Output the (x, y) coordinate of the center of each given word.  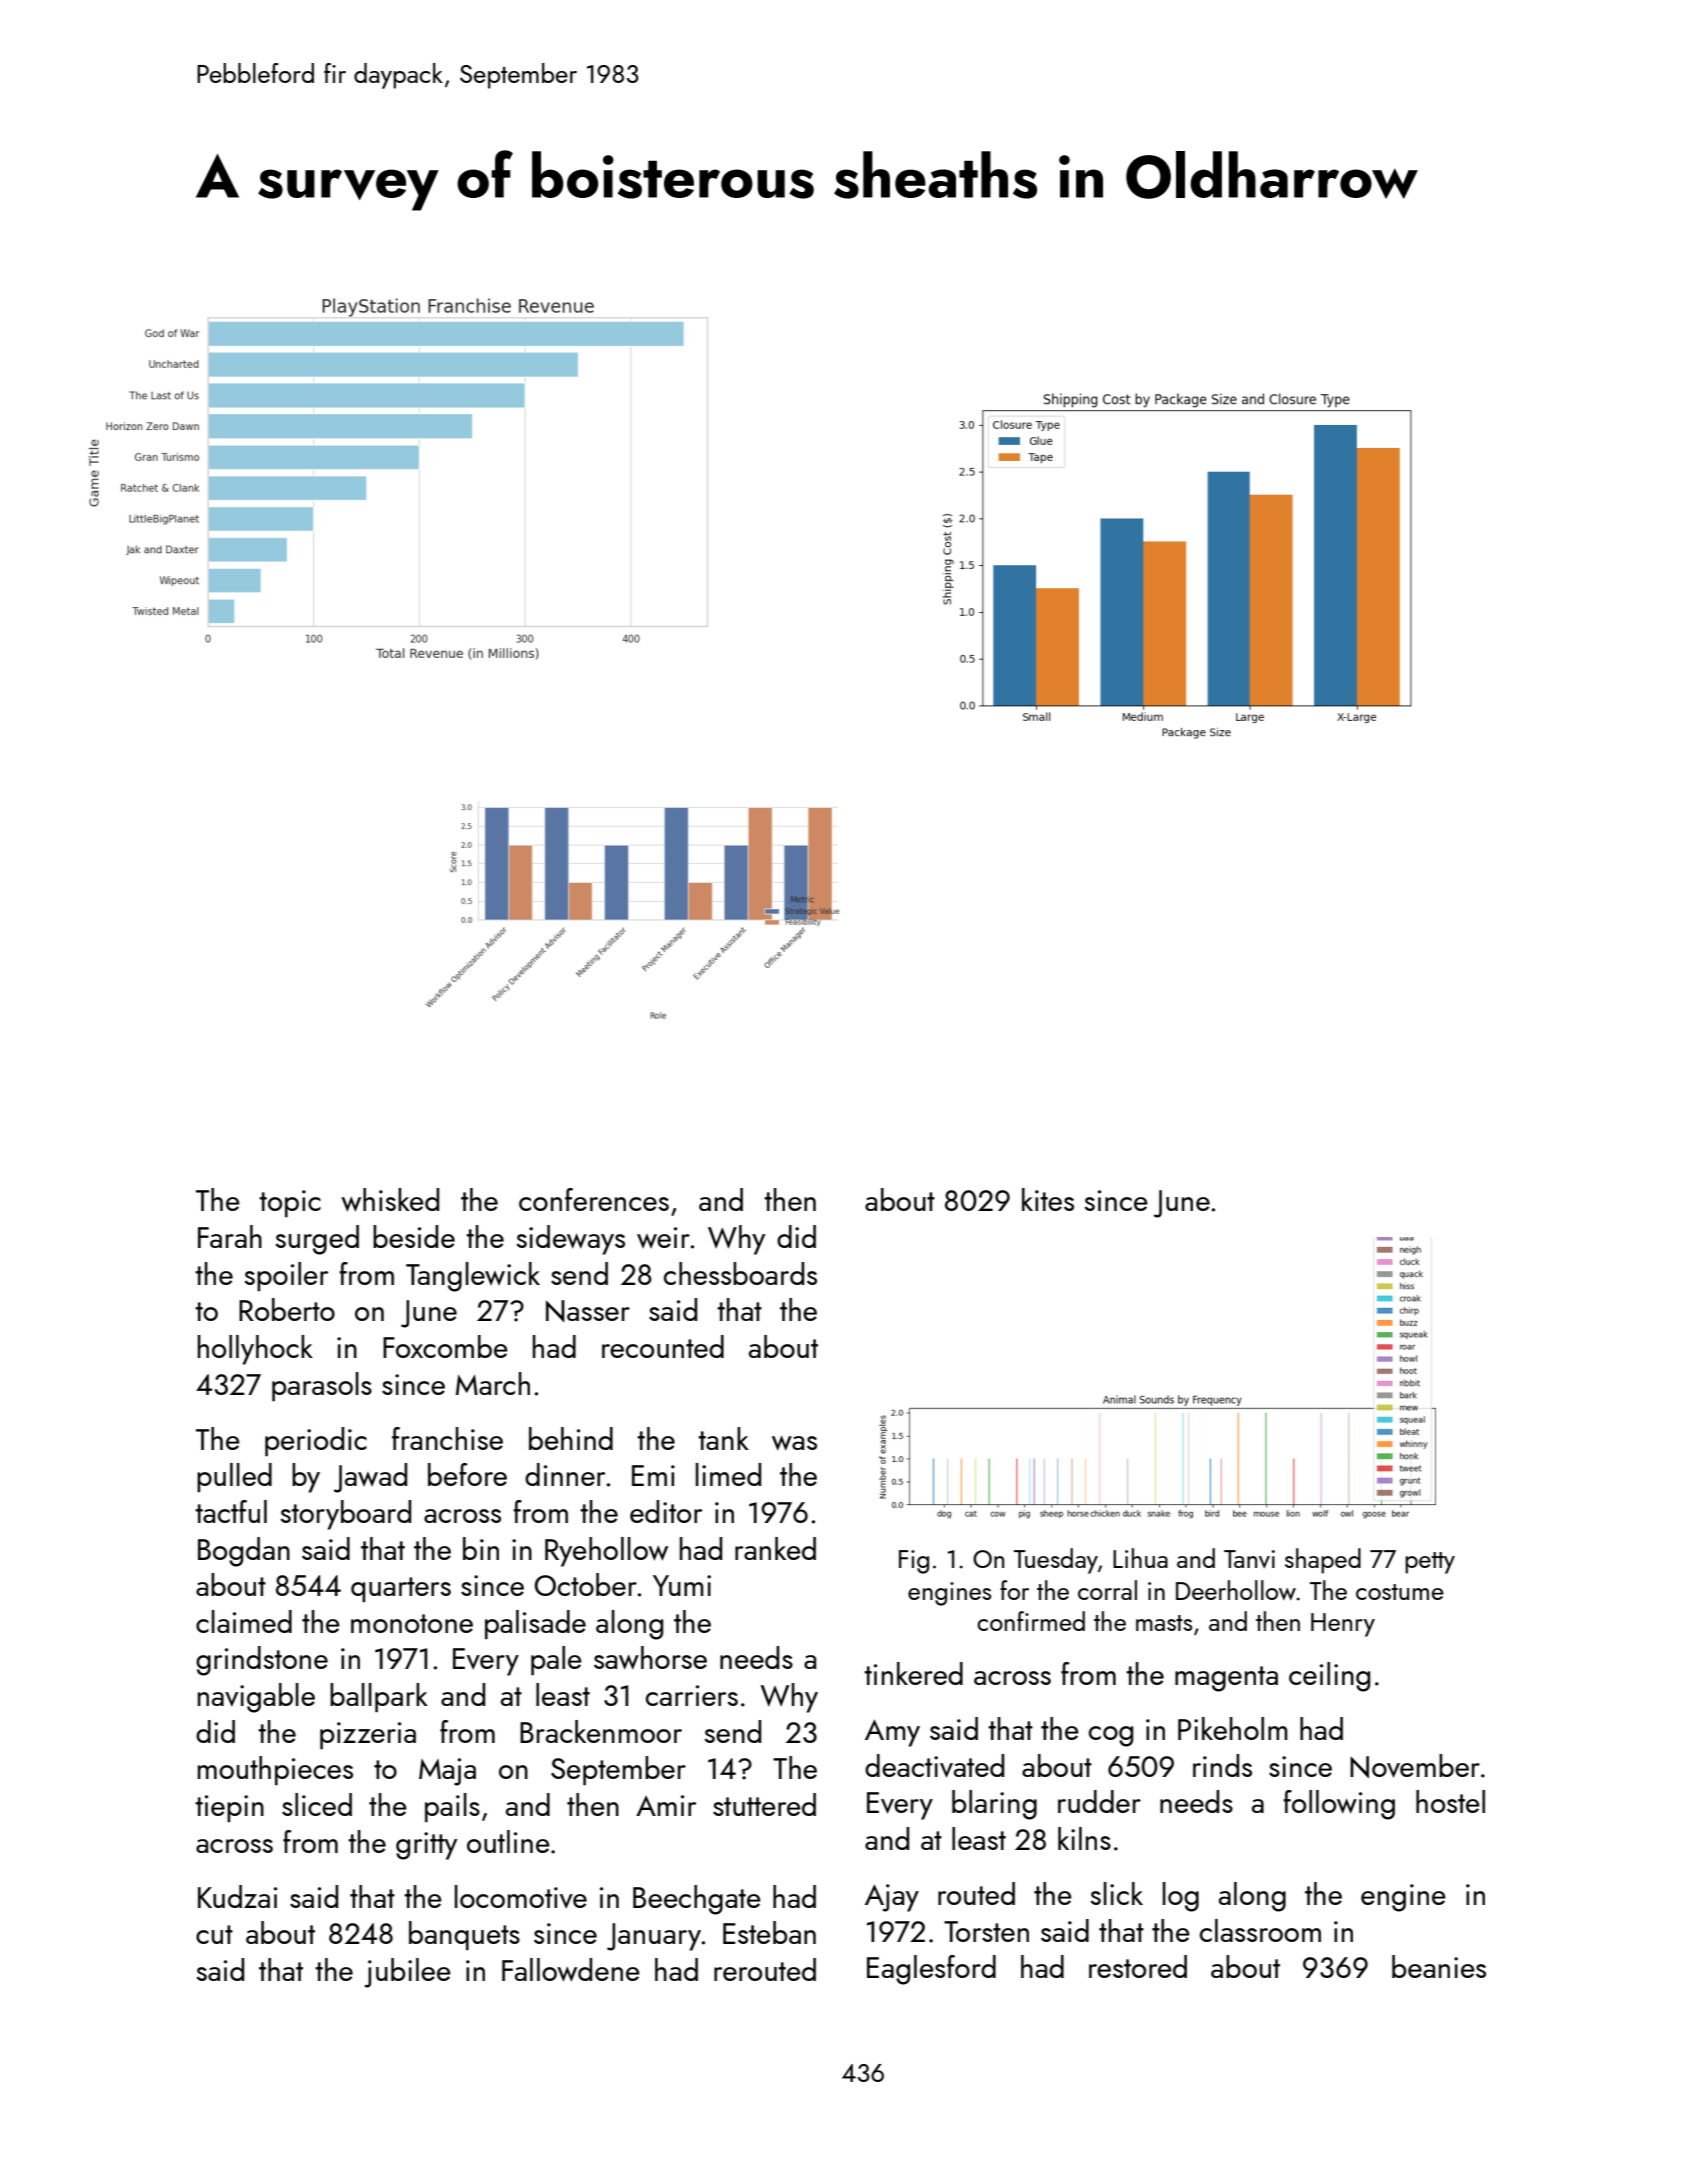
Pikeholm (1233, 1728)
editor (666, 1511)
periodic (316, 1441)
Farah (230, 1236)
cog (1111, 1736)
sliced (317, 1804)
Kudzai (237, 1896)
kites (1048, 1199)
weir (663, 1237)
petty (1430, 1563)
